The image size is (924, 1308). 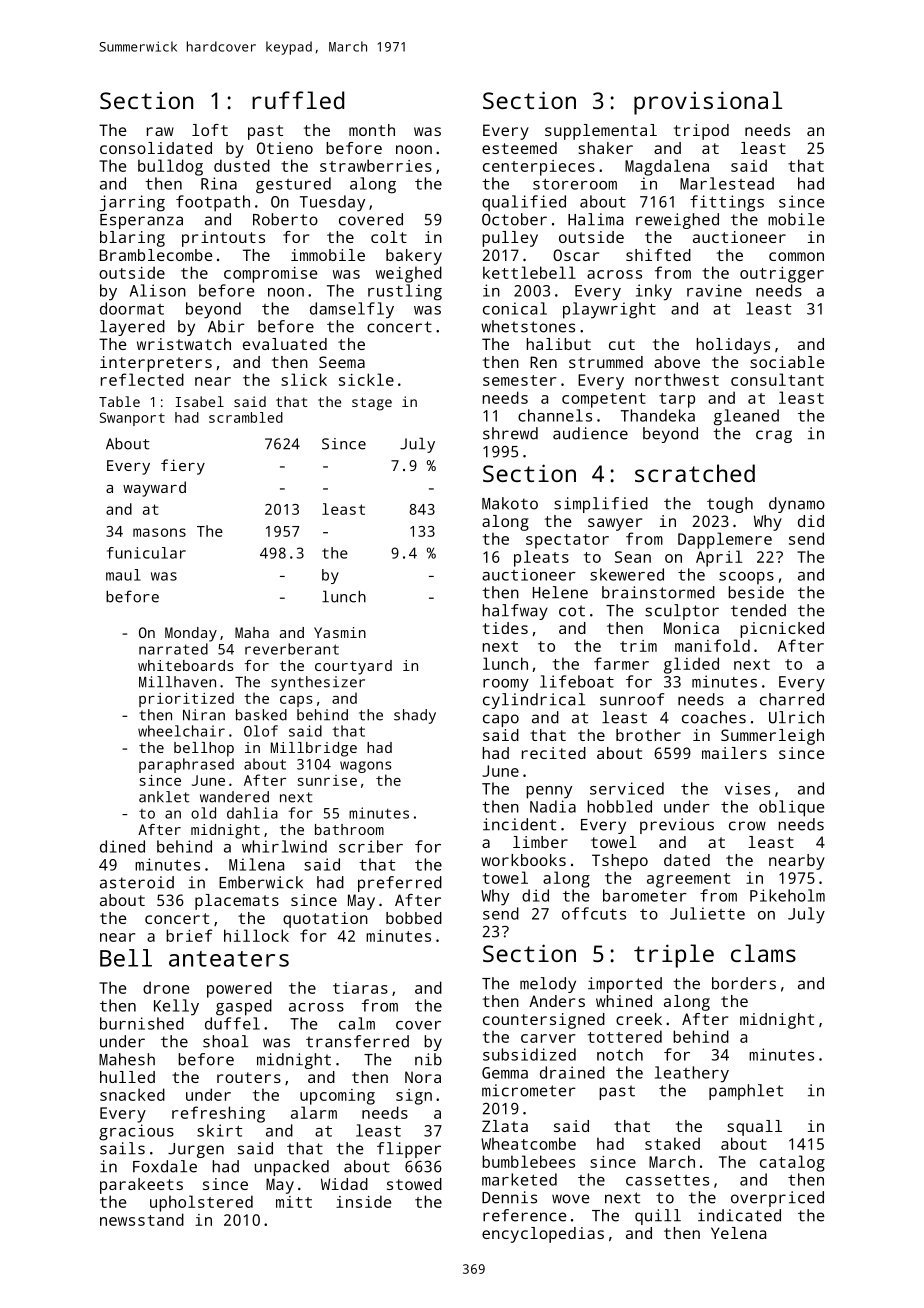 What do you see at coordinates (261, 715) in the screenshot?
I see `basked` at bounding box center [261, 715].
